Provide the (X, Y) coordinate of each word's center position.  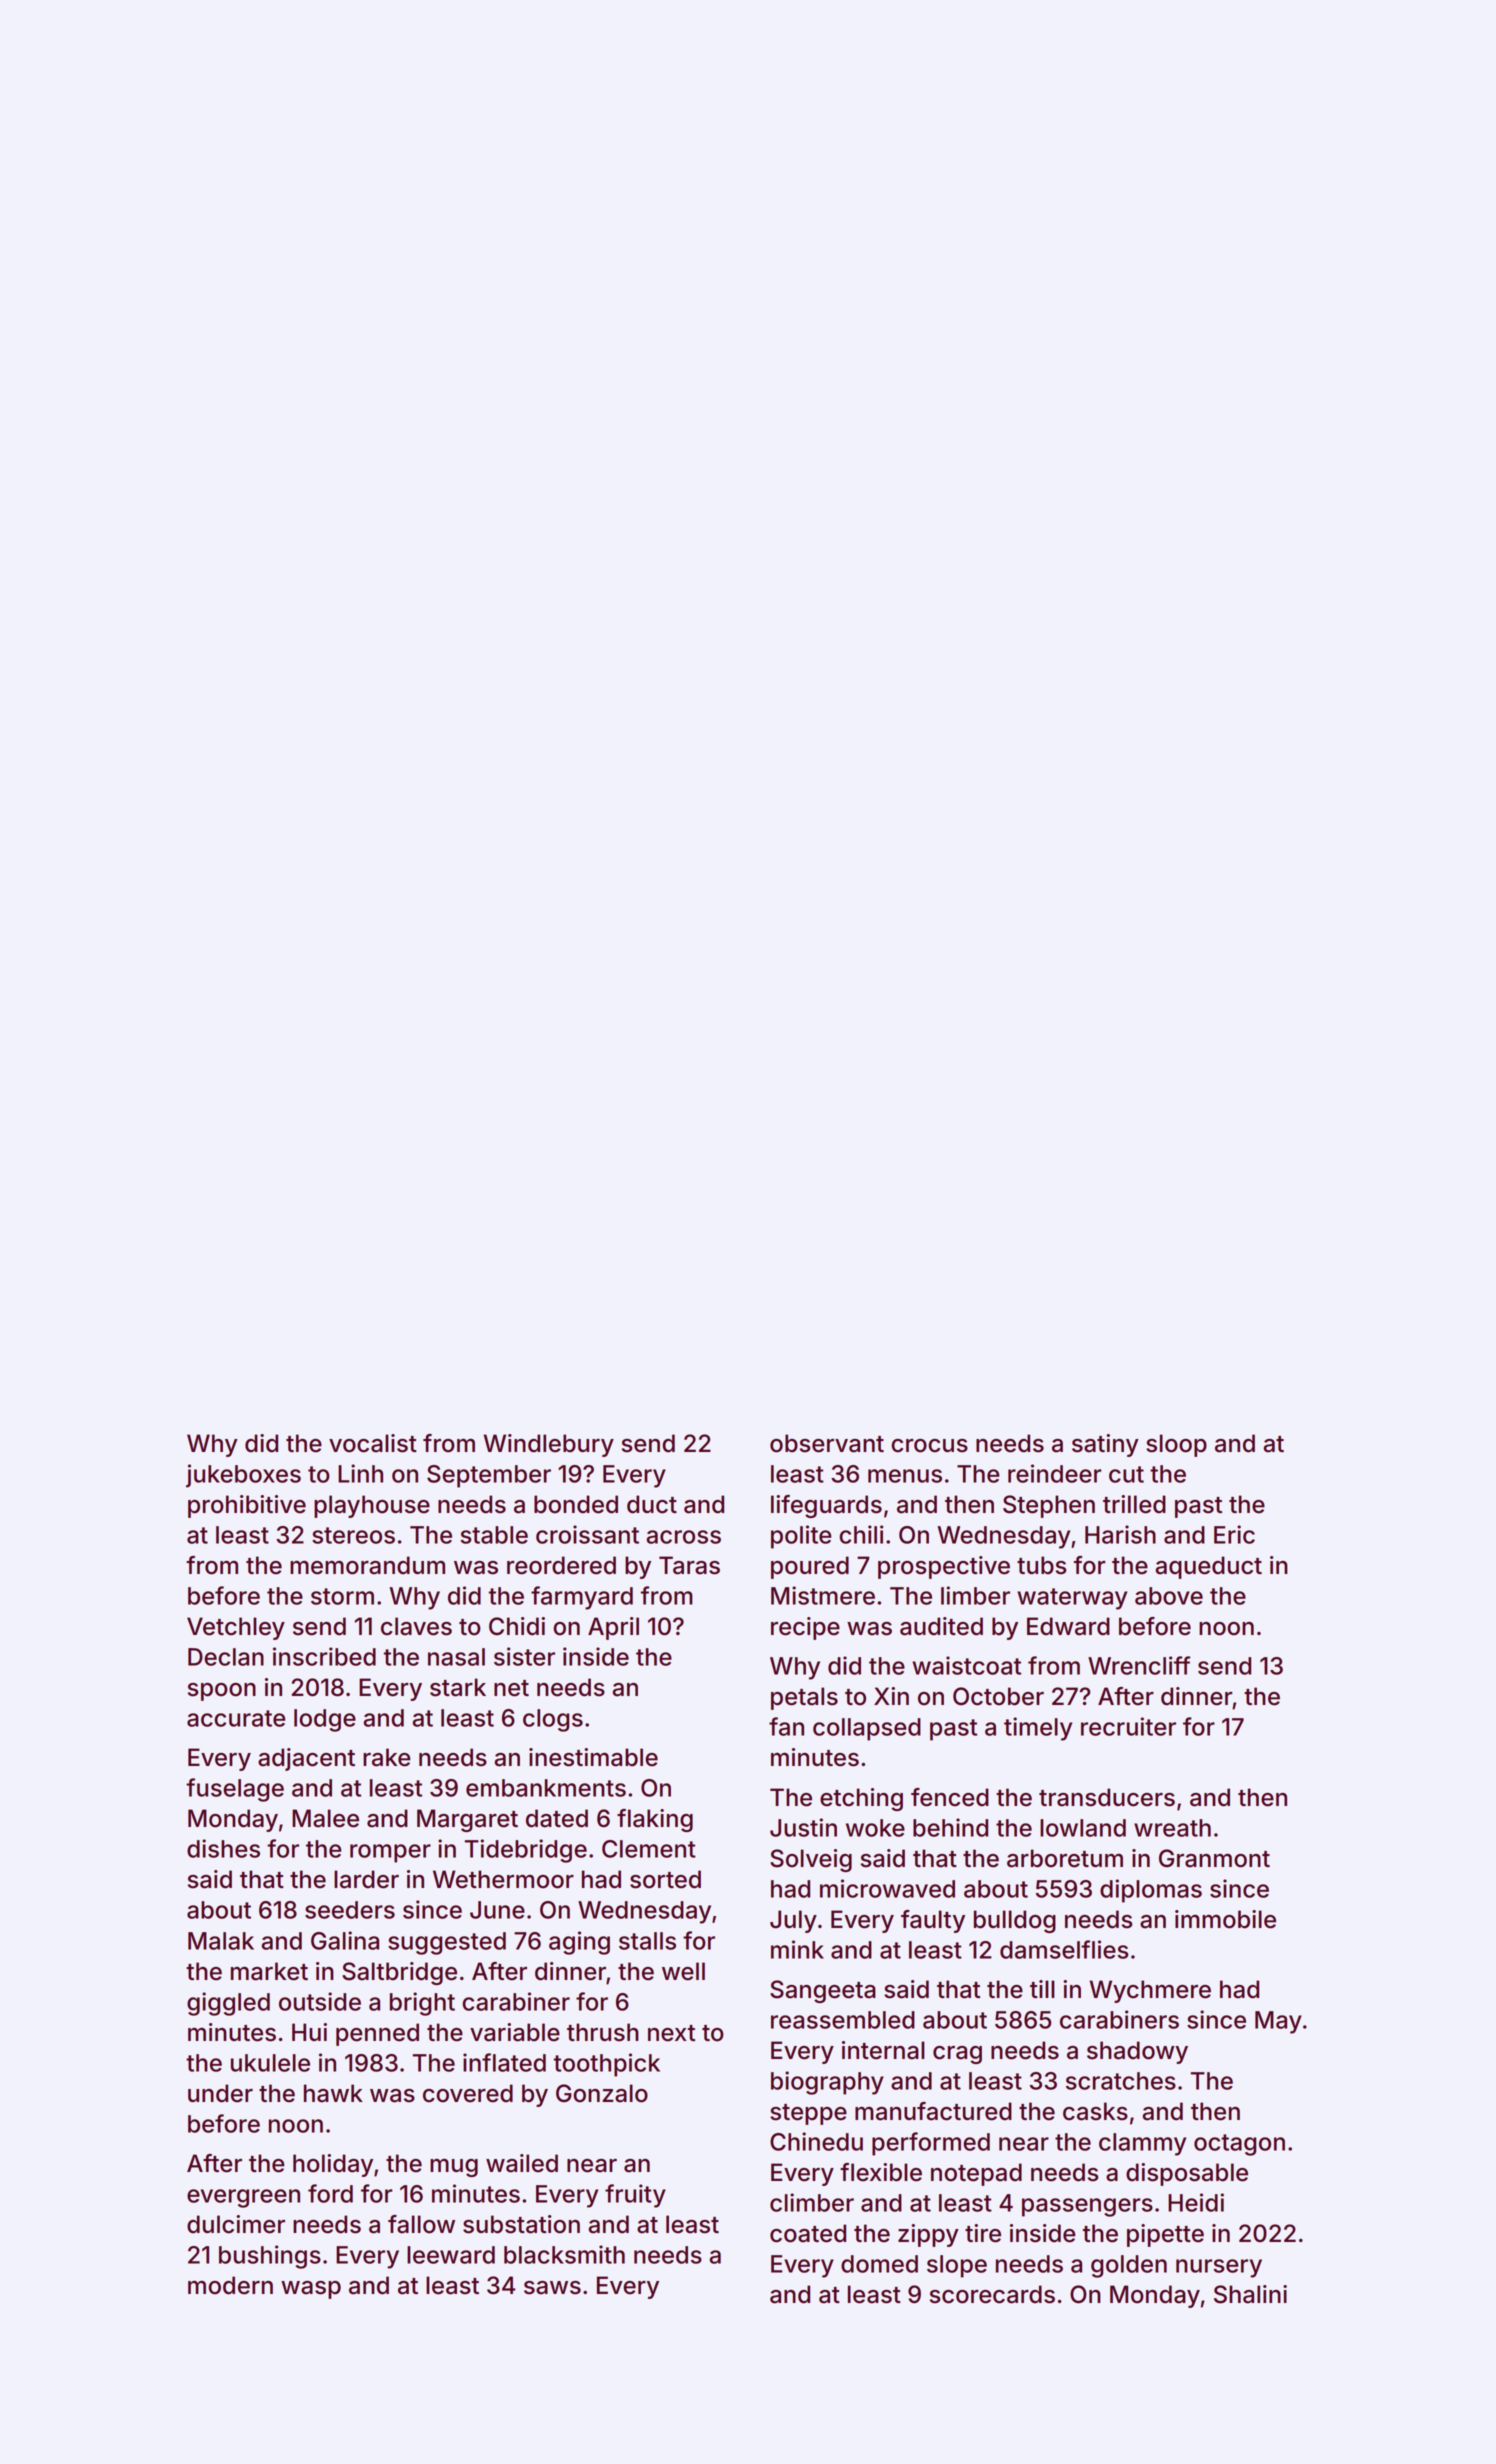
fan (786, 1726)
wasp (311, 2290)
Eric (1234, 1534)
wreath (1172, 1828)
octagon (1239, 2145)
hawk (333, 2093)
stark (458, 1687)
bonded (576, 1504)
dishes (223, 1848)
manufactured (933, 2111)
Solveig (811, 1860)
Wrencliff (1139, 1665)
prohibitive (247, 1506)
